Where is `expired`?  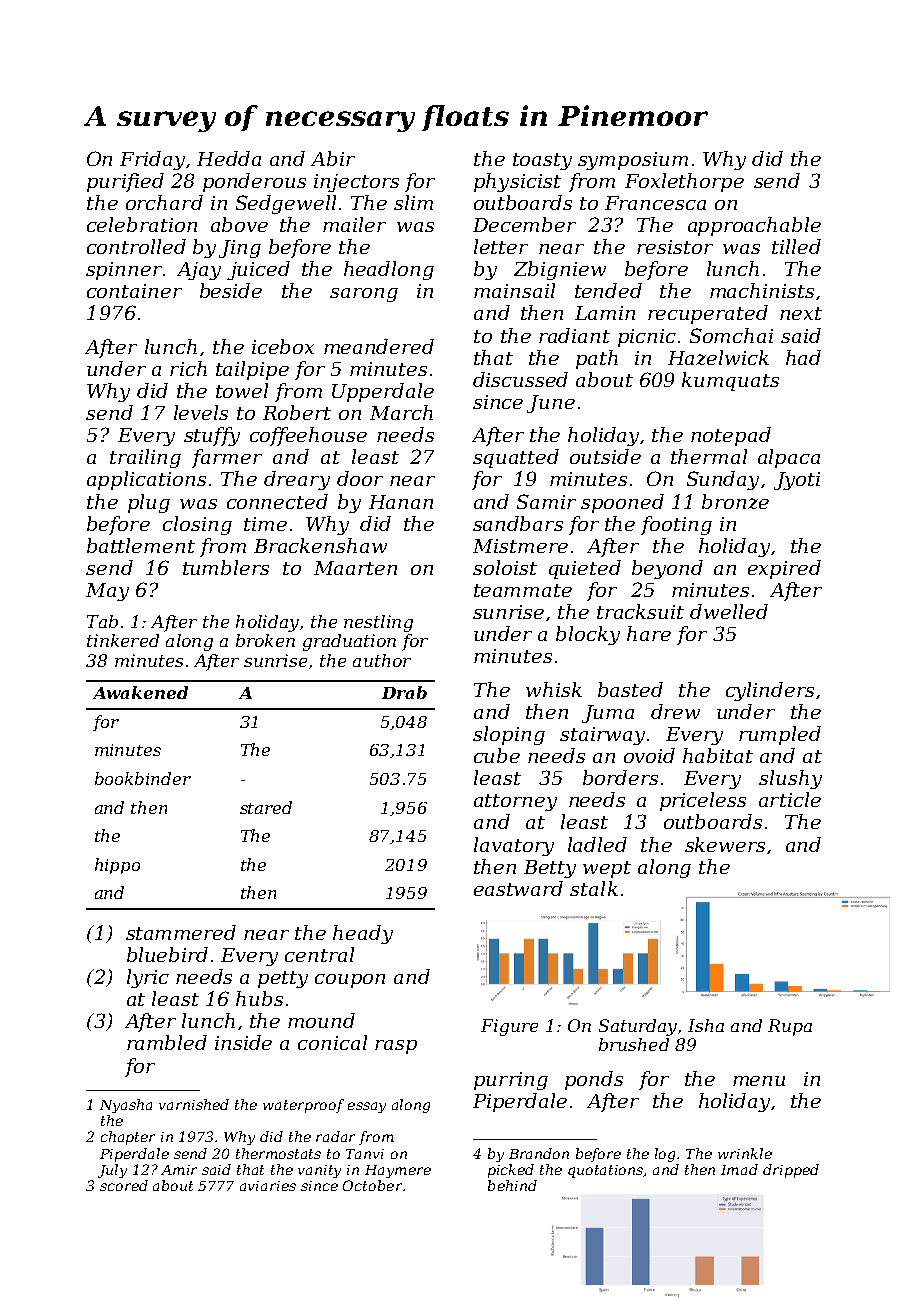 expired is located at coordinates (784, 569).
